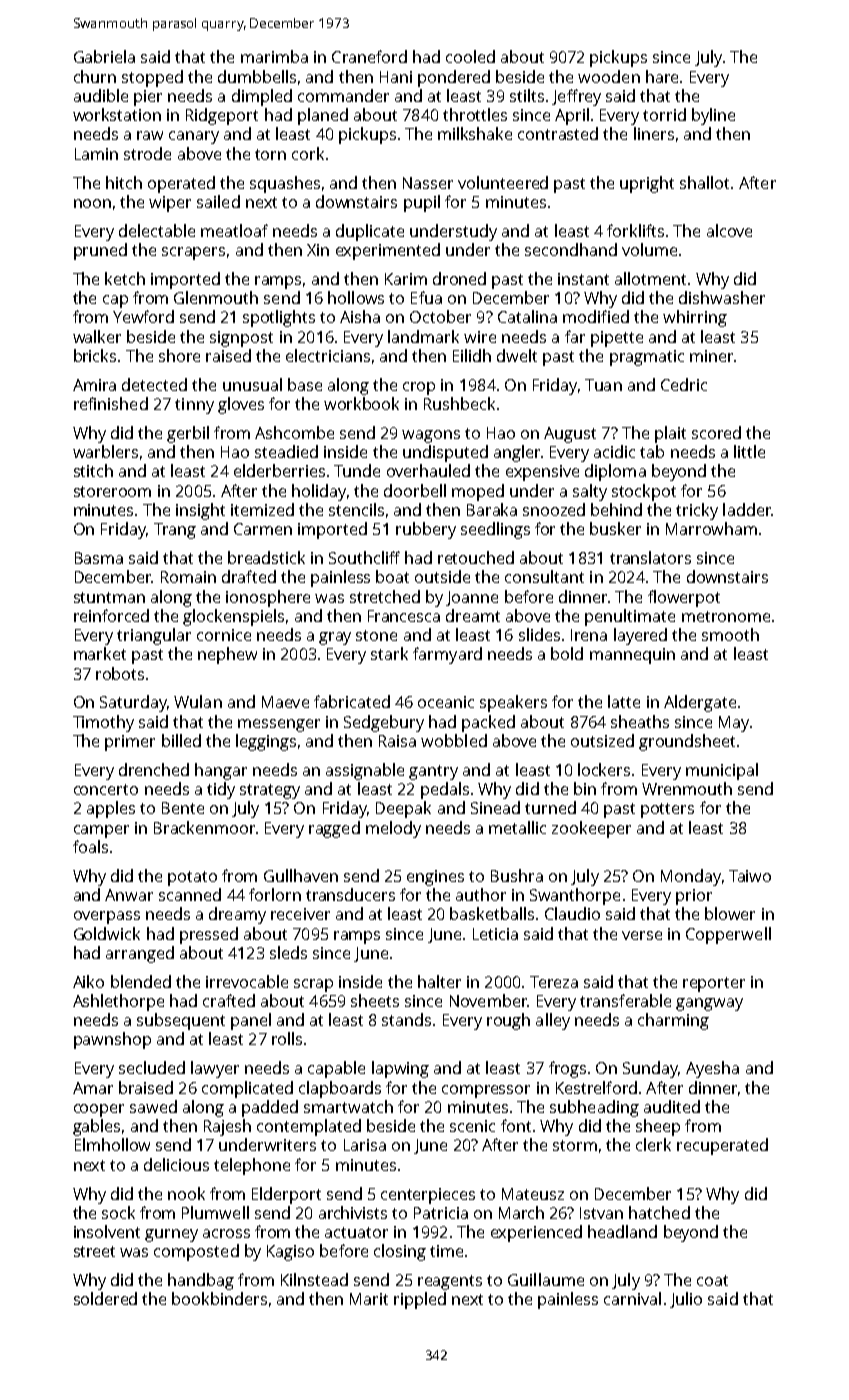 The height and width of the document is (1400, 849). I want to click on Basma, so click(99, 558).
